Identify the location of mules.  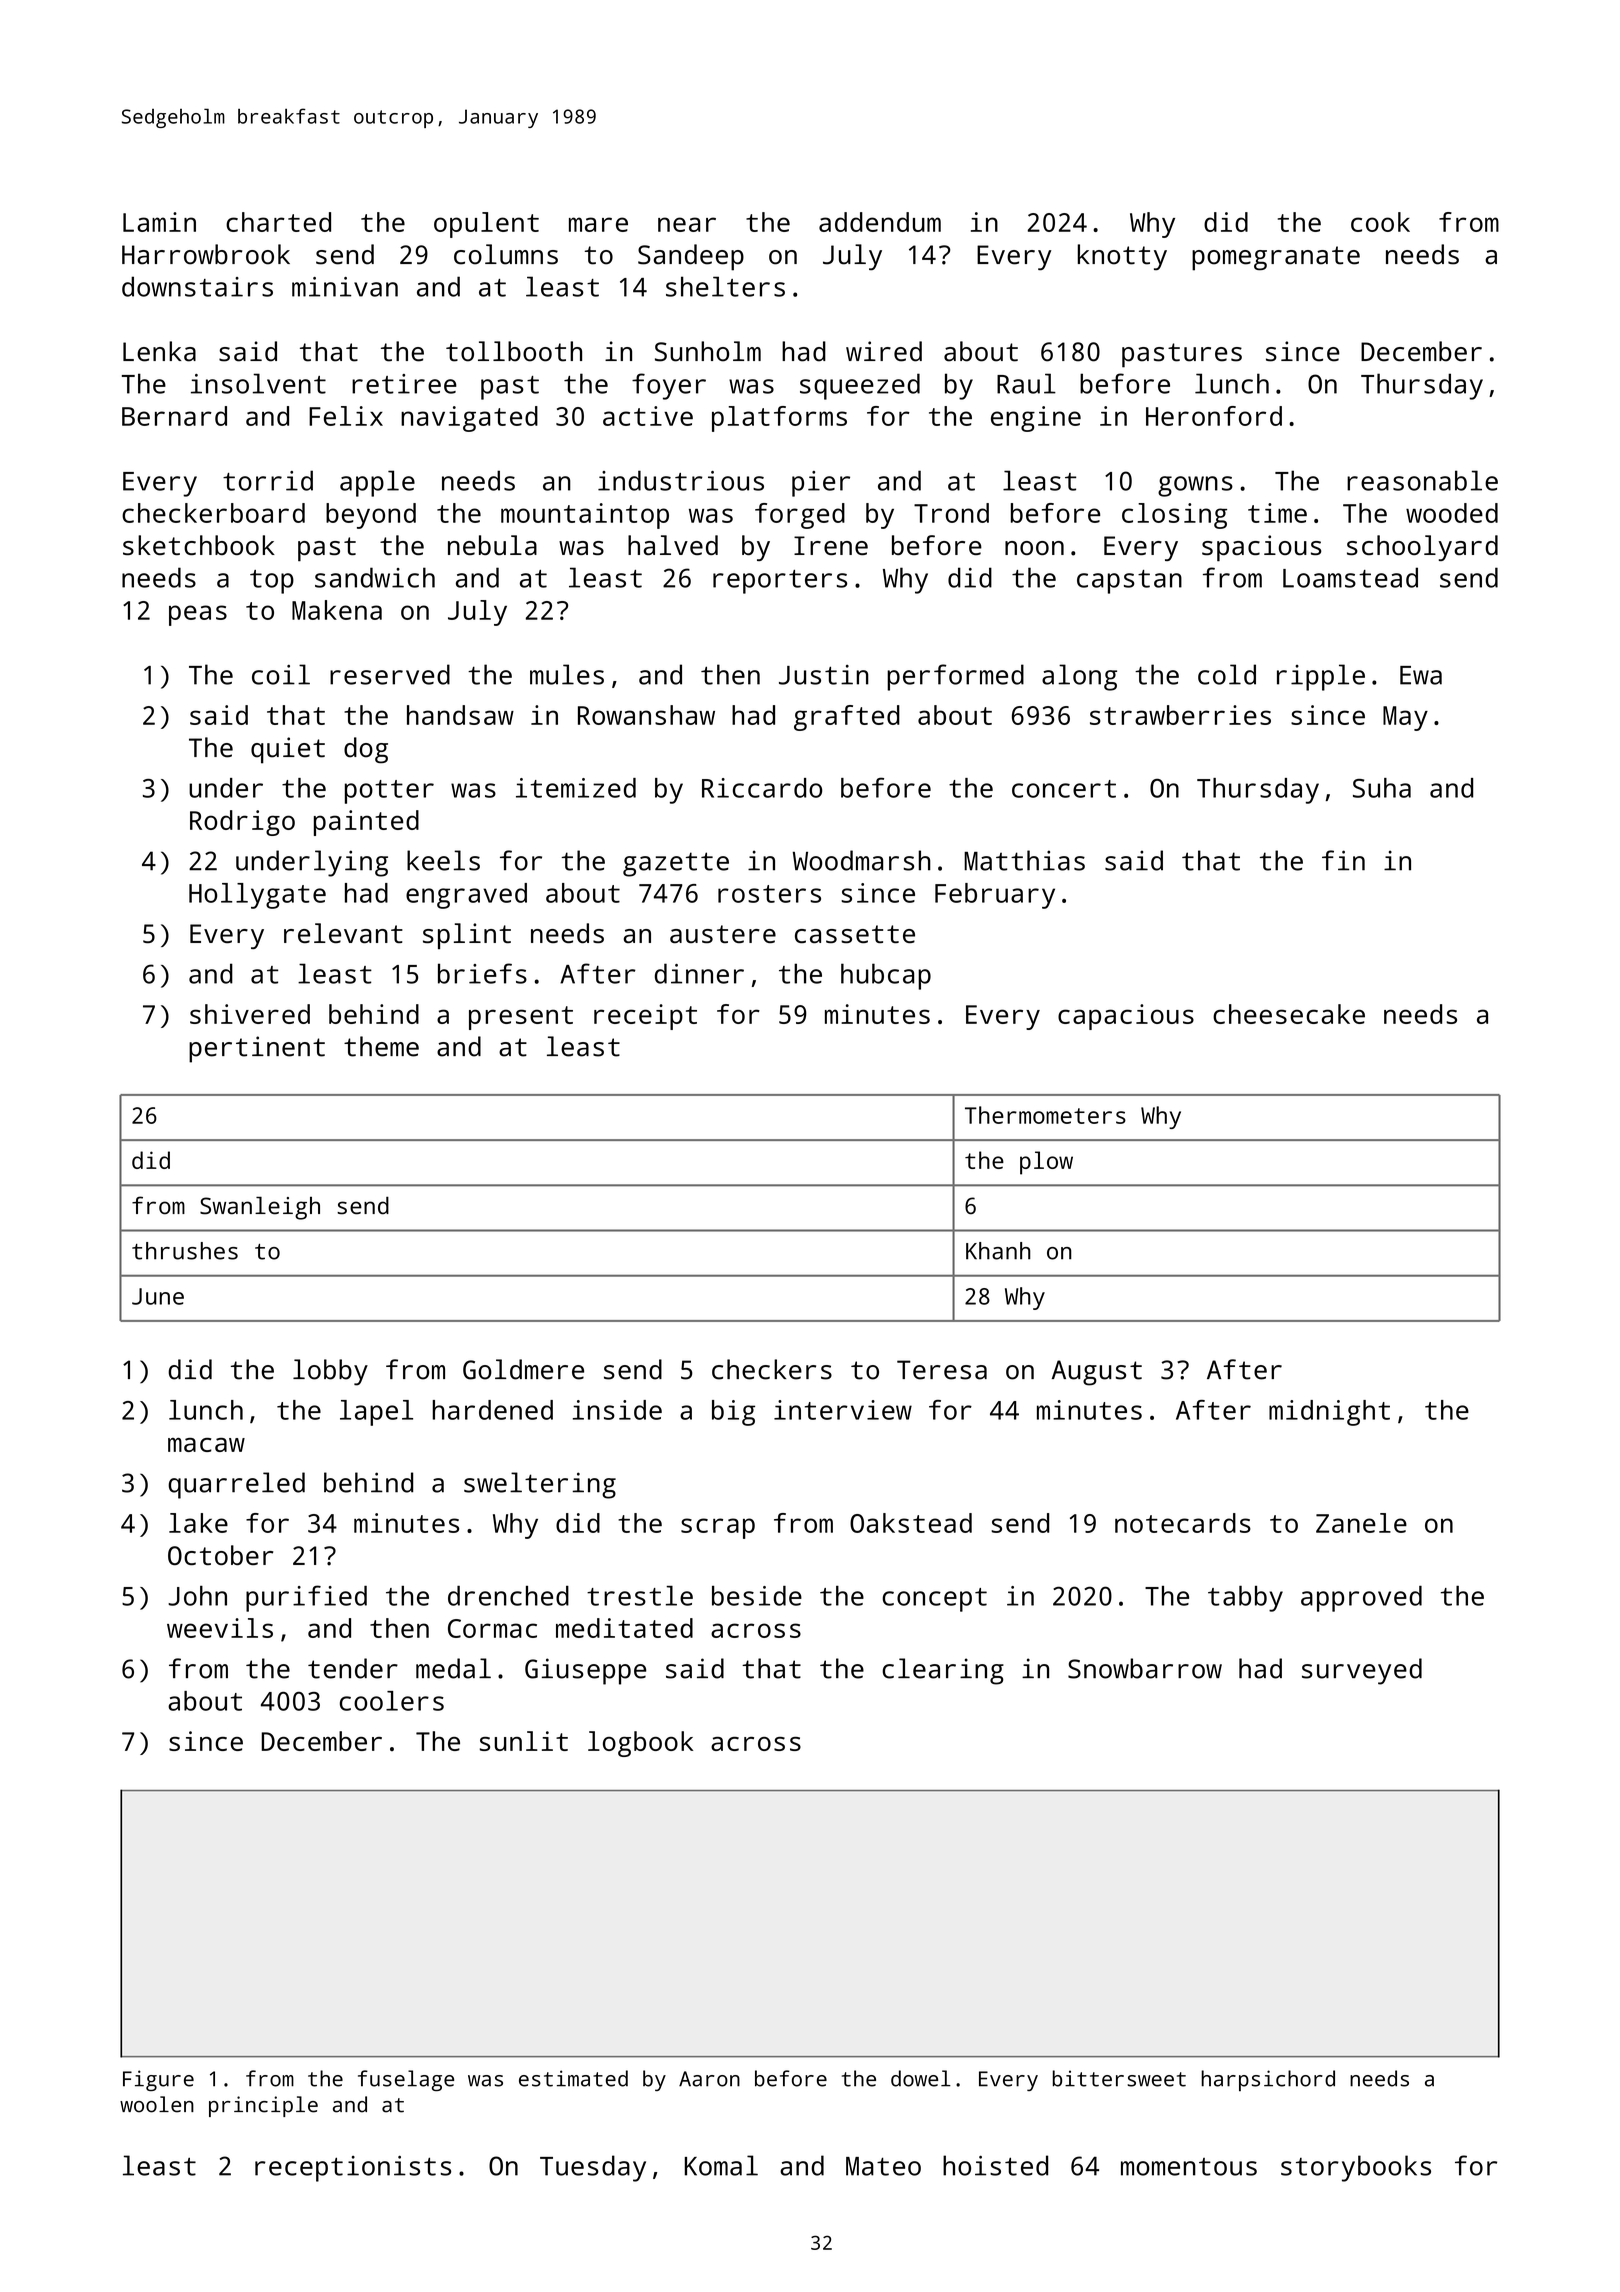
(567, 674).
